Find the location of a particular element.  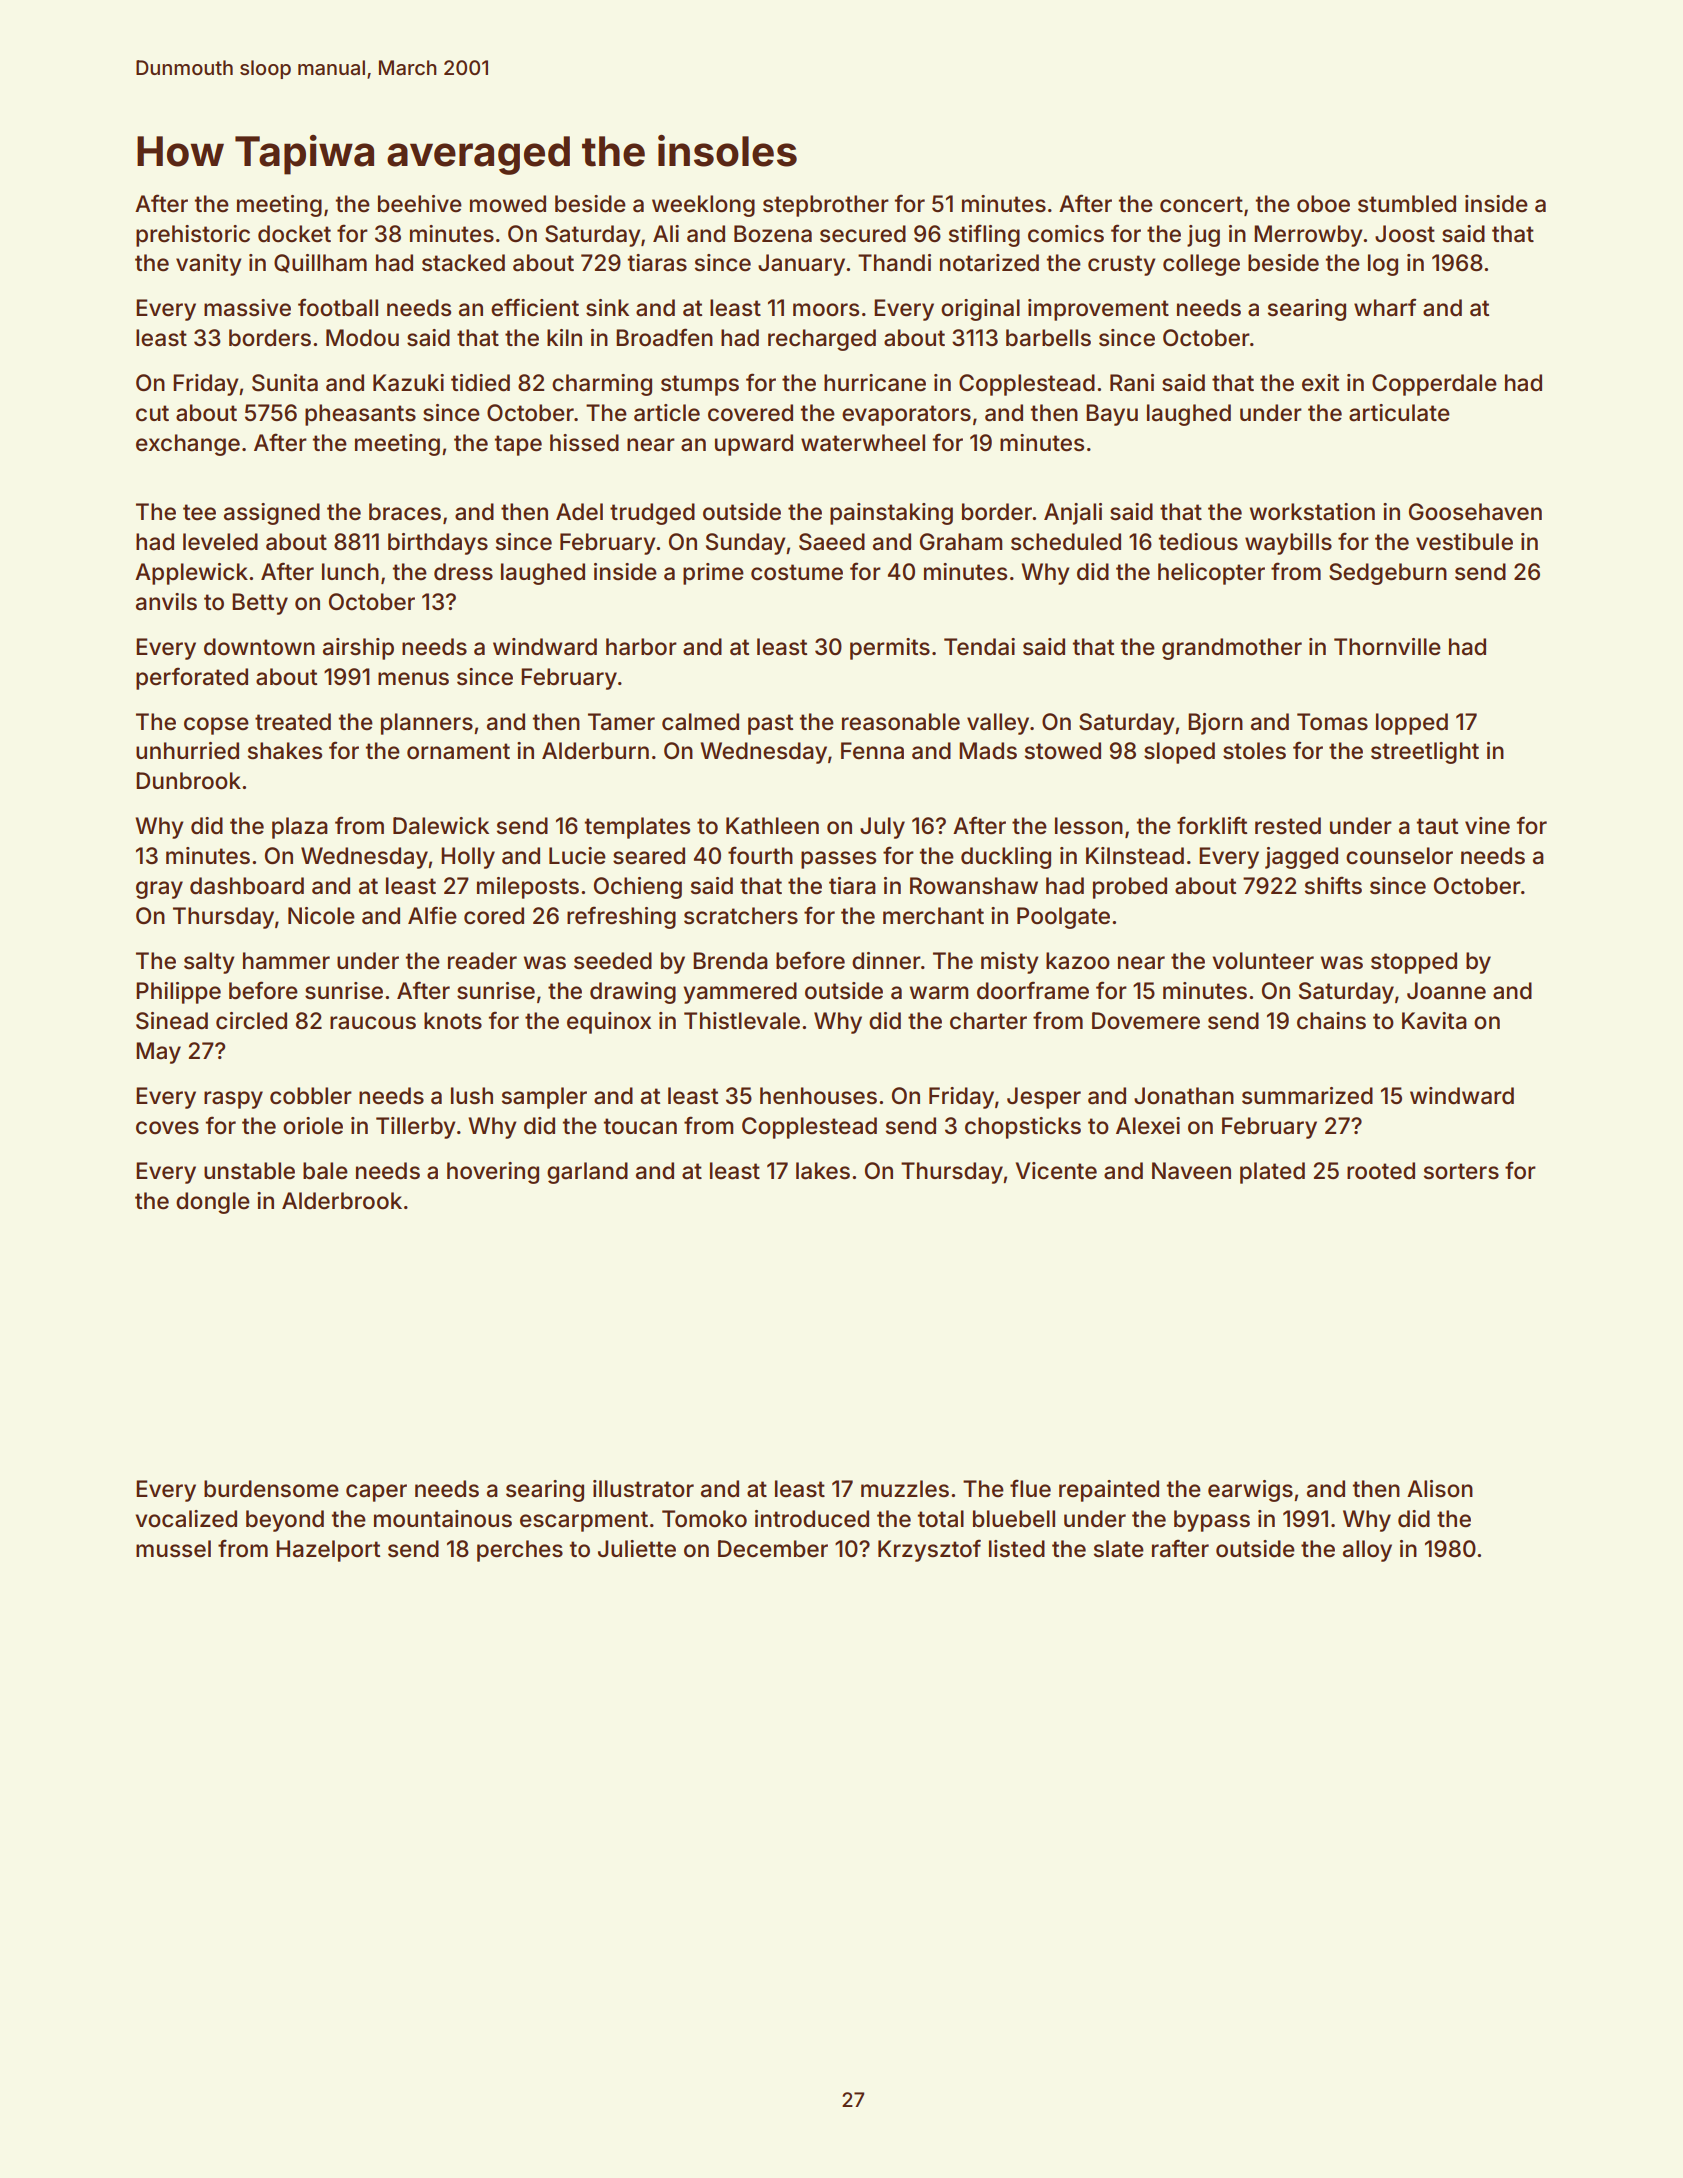

burdensome is located at coordinates (271, 1489).
